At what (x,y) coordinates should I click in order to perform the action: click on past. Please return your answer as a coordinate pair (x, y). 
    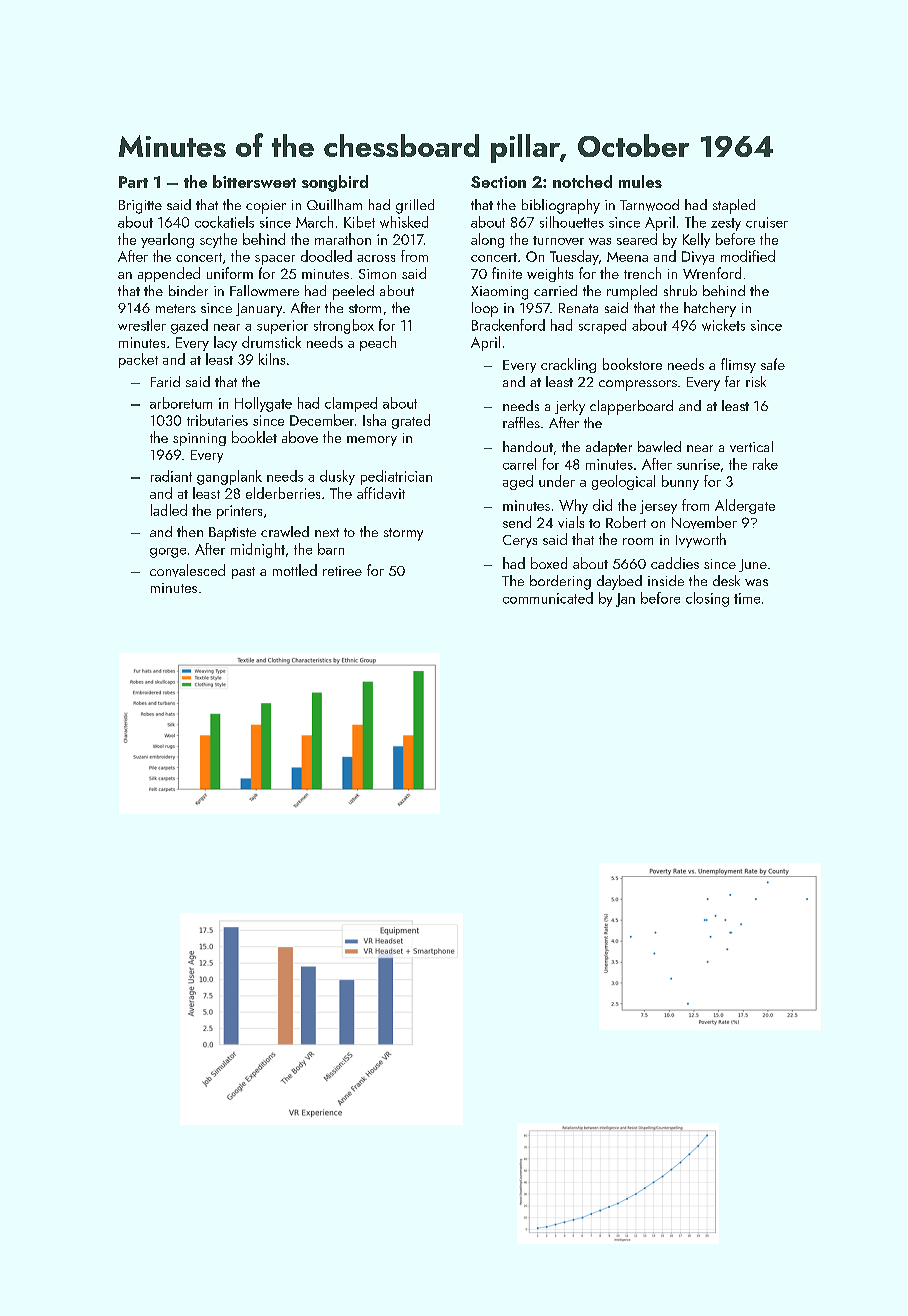
    Looking at the image, I should click on (243, 573).
